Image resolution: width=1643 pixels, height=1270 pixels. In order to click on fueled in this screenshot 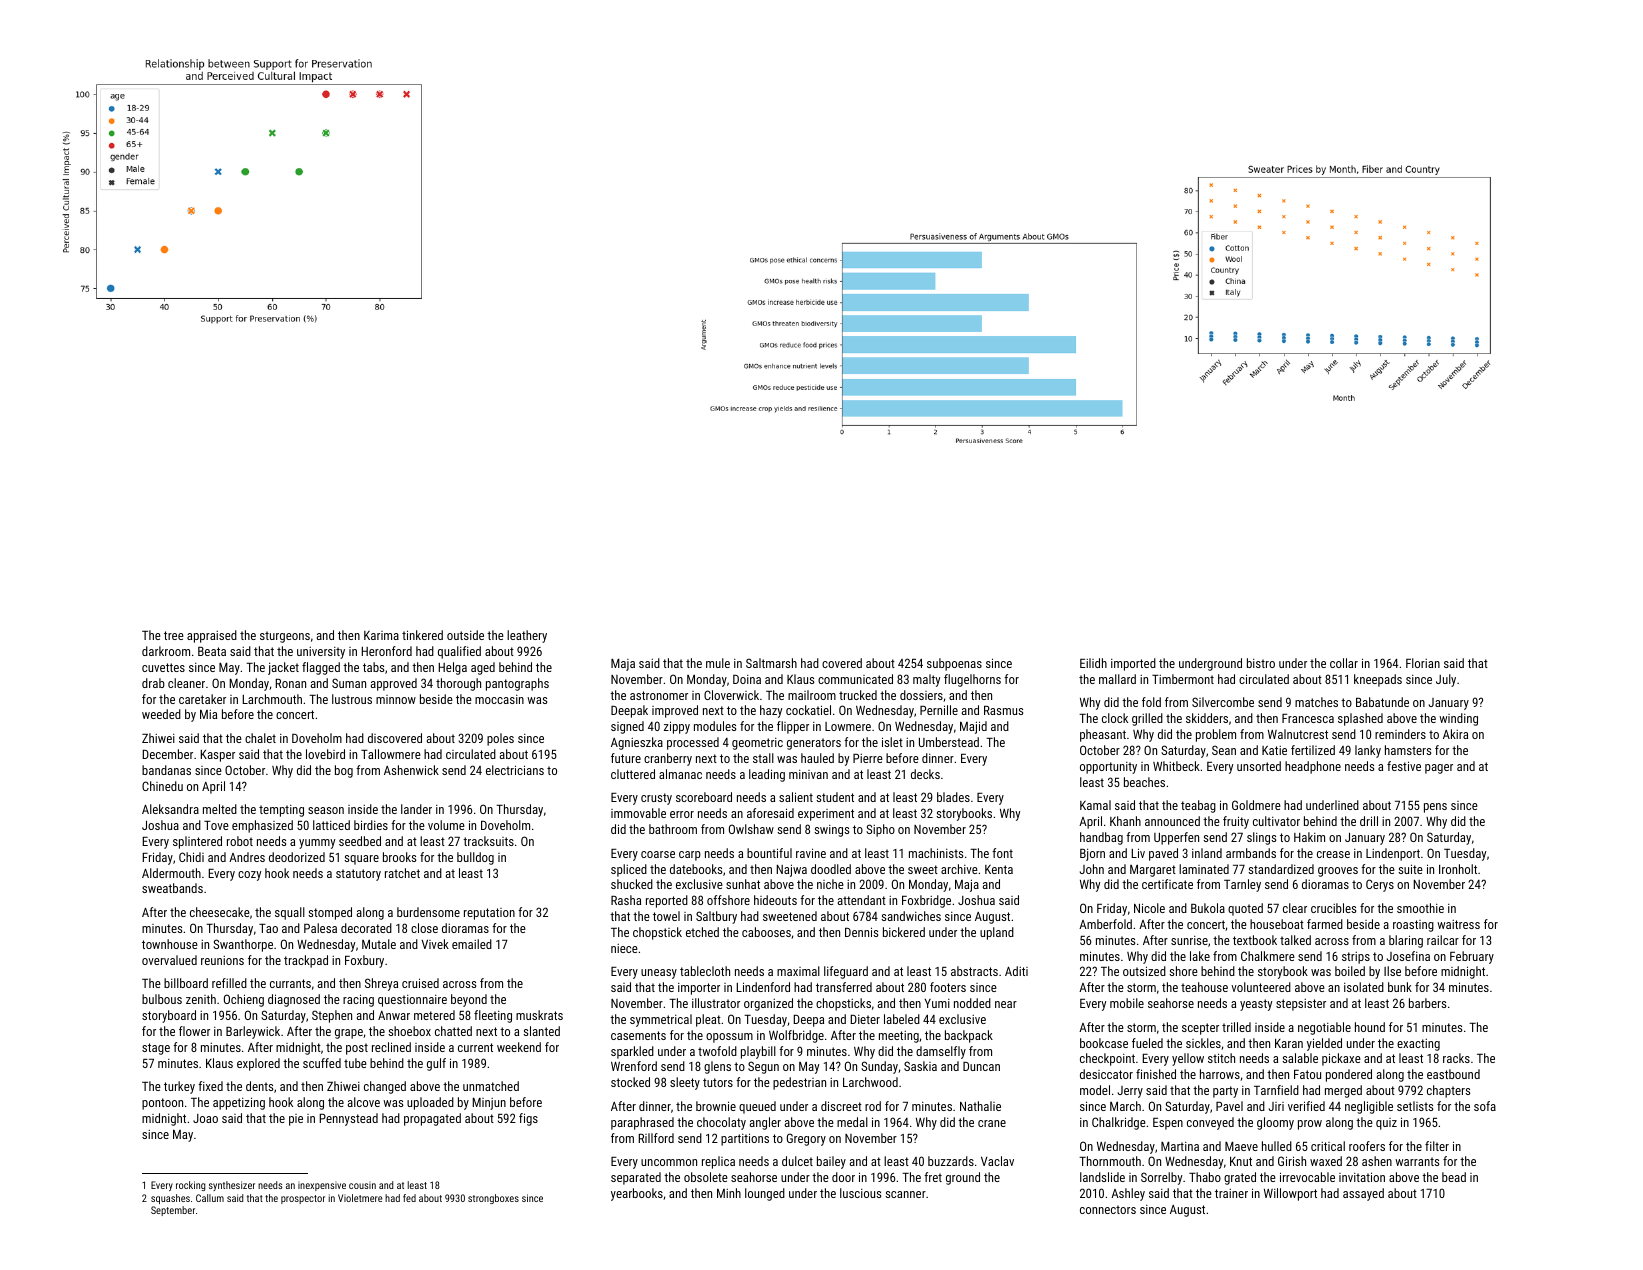, I will do `click(1147, 1043)`.
